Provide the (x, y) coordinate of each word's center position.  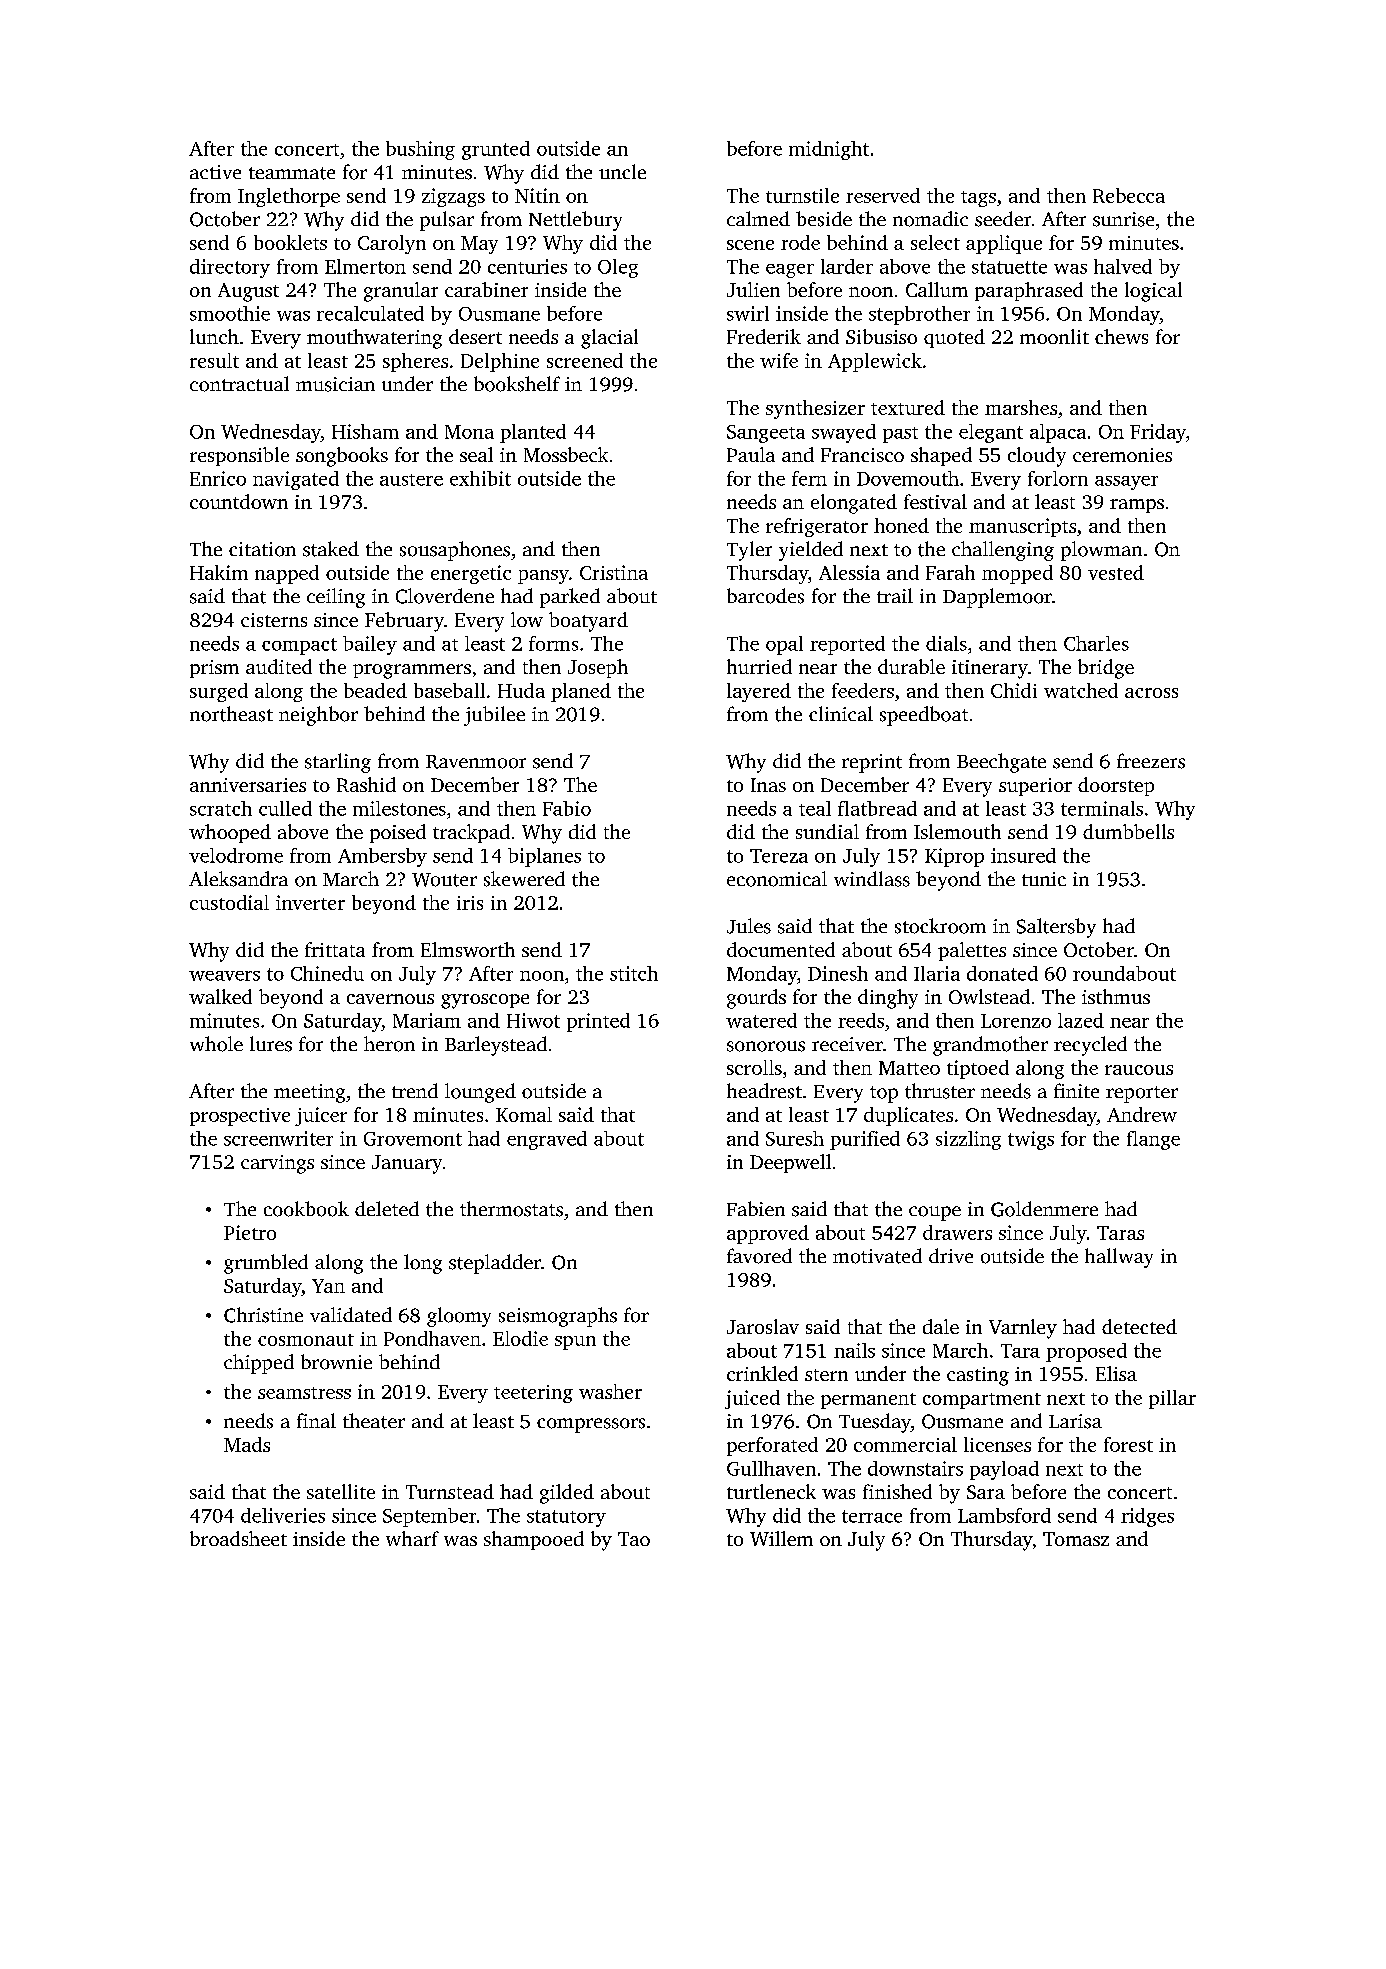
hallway (1119, 1258)
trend (415, 1090)
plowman (1101, 551)
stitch (634, 973)
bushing (420, 150)
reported (847, 645)
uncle (622, 171)
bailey (370, 645)
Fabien (756, 1208)
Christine (263, 1315)
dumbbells (1128, 831)
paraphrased (1029, 291)
